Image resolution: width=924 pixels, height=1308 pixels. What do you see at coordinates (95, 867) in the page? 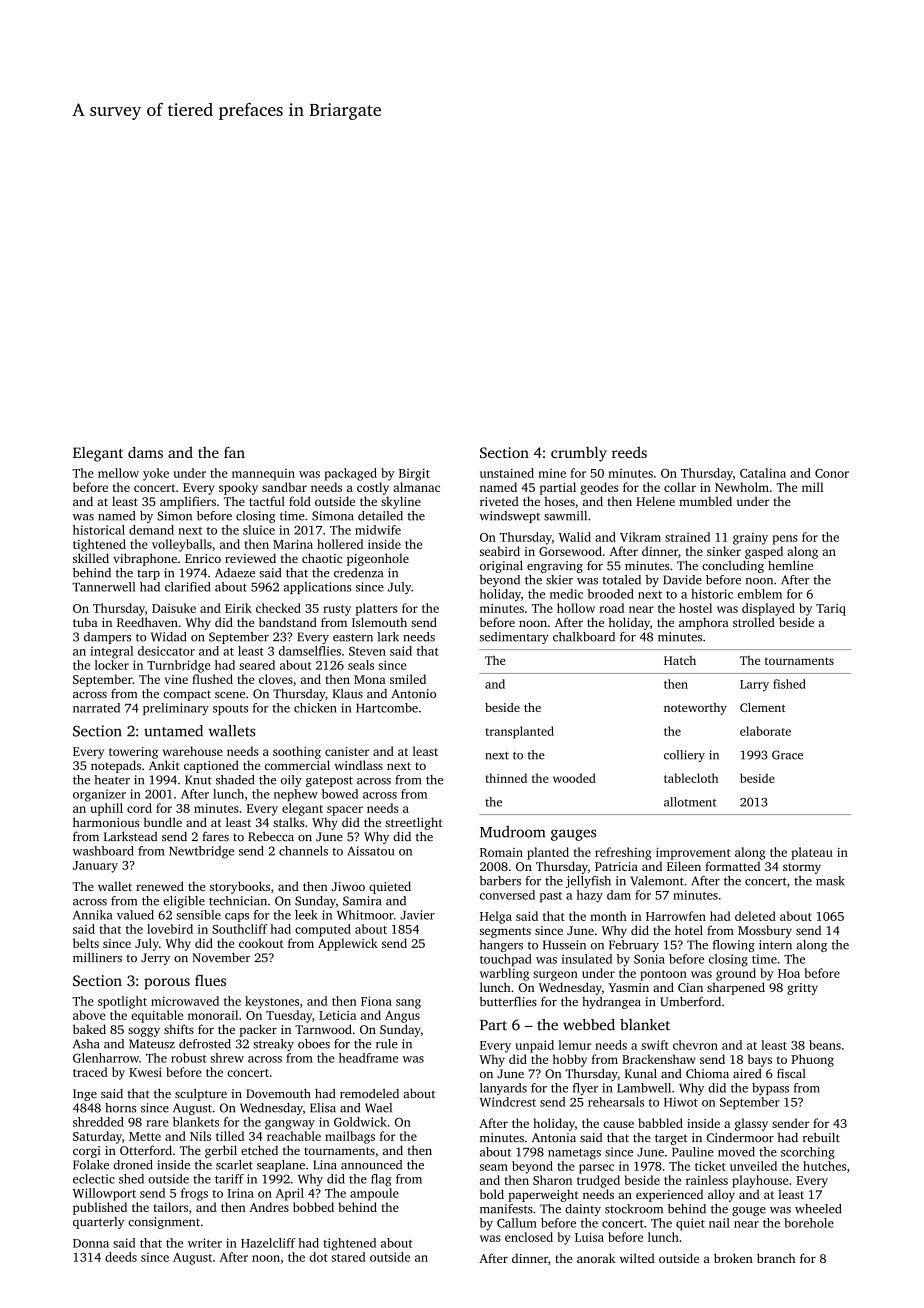
I see `January` at bounding box center [95, 867].
